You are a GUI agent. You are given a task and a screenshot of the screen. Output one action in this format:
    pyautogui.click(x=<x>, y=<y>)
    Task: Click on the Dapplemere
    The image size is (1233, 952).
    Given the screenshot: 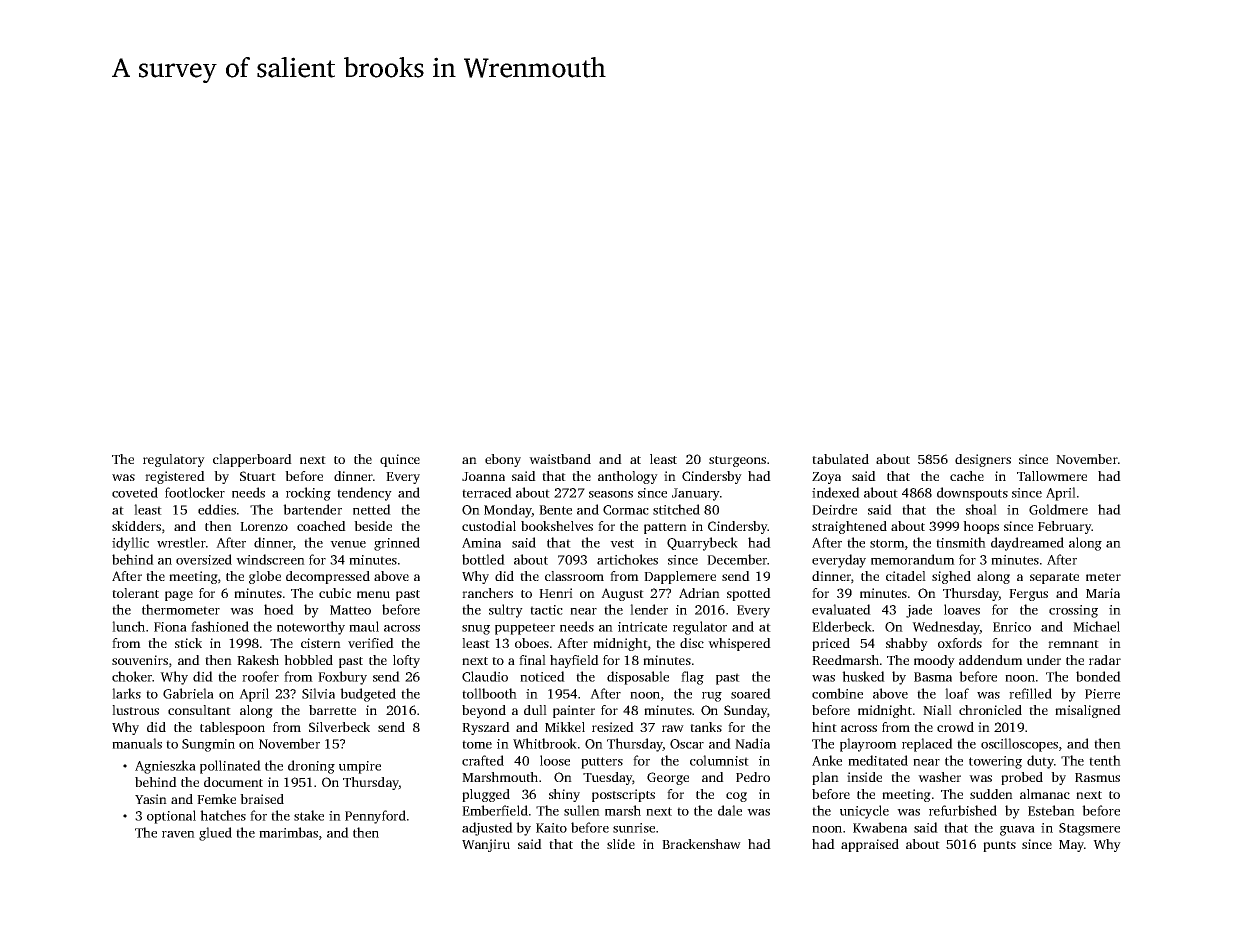 What is the action you would take?
    pyautogui.click(x=680, y=577)
